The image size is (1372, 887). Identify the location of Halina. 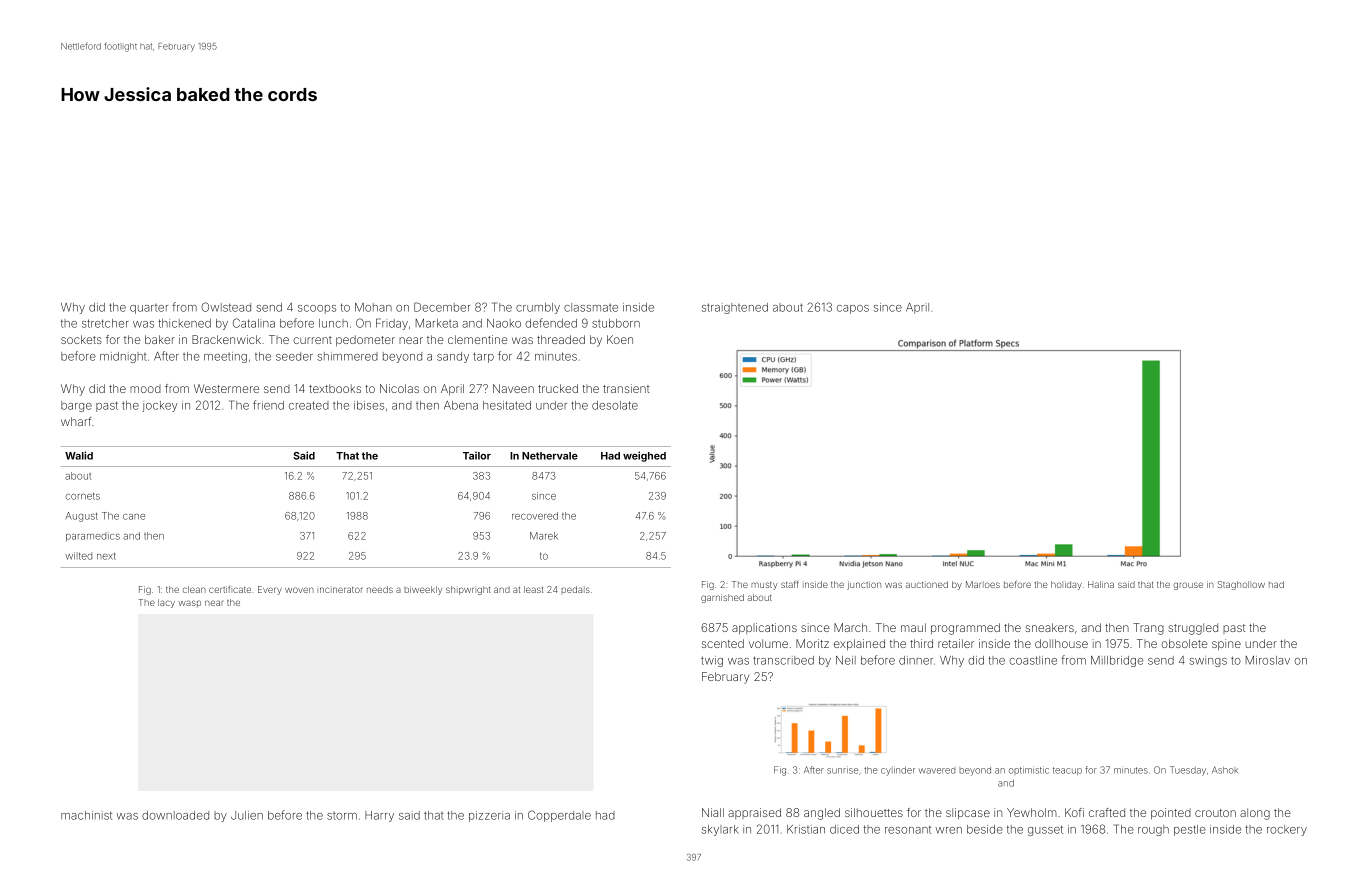
(1101, 584).
